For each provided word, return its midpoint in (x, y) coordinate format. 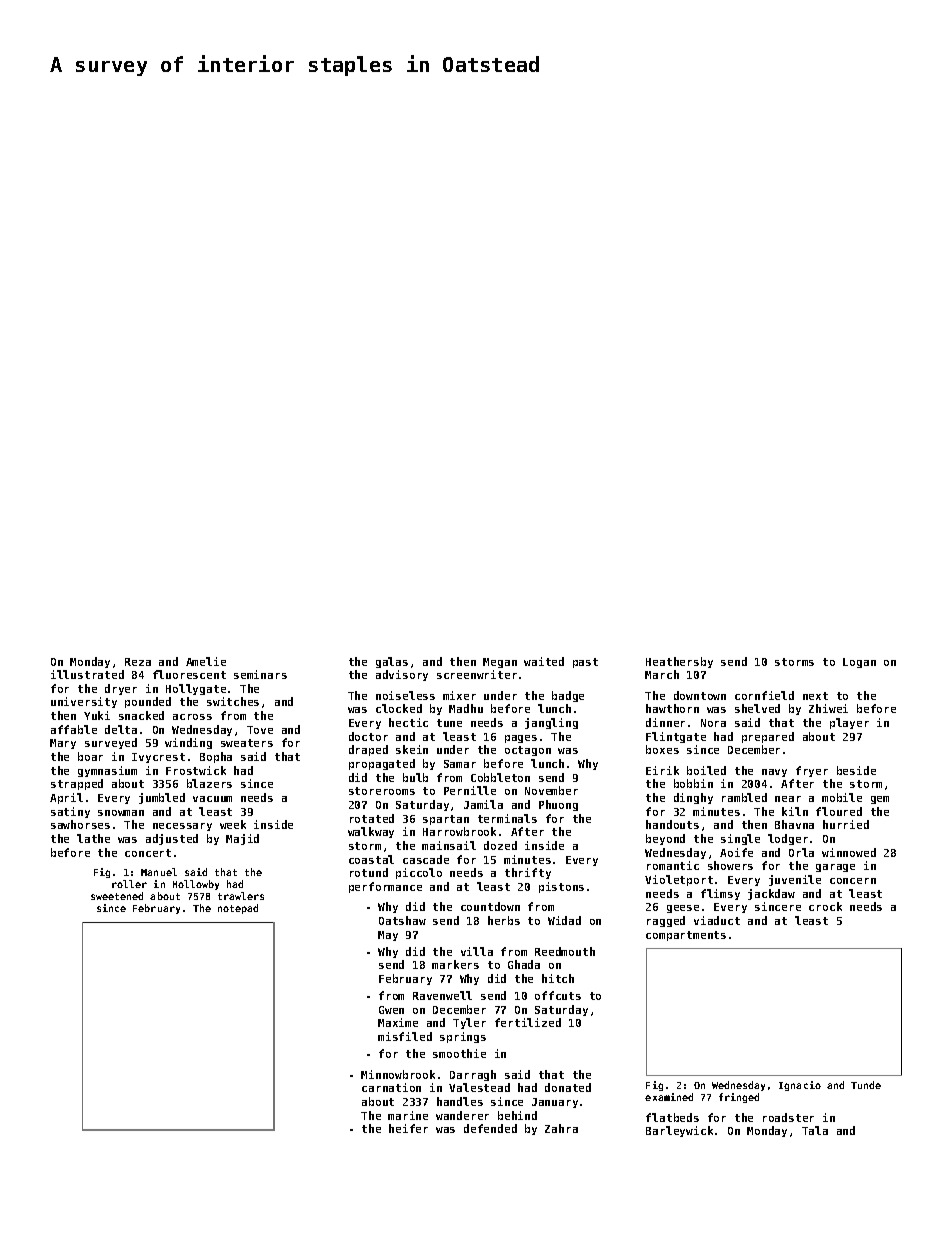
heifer (408, 1128)
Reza (138, 662)
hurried (846, 824)
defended (490, 1128)
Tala (815, 1130)
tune (449, 723)
